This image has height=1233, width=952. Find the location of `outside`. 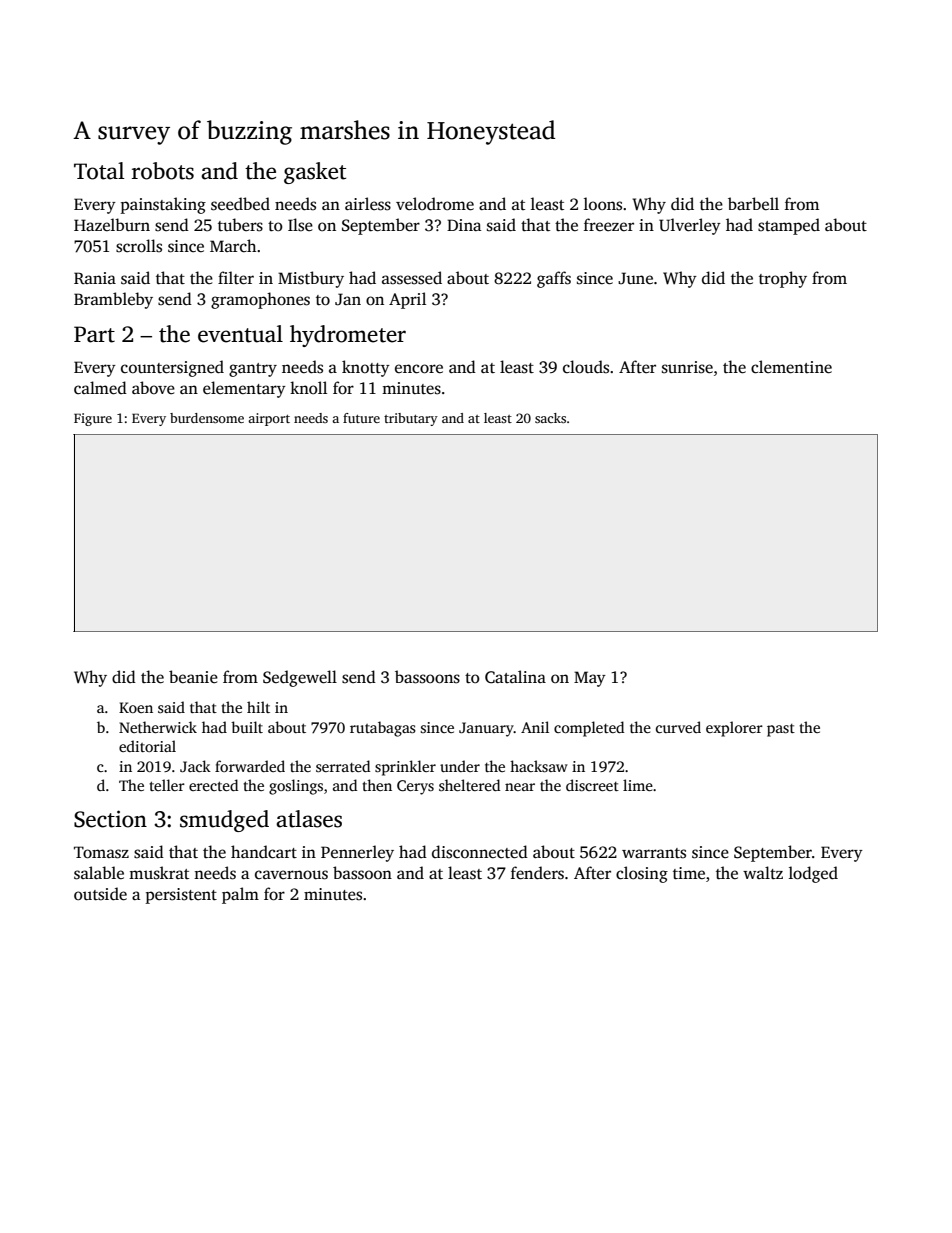

outside is located at coordinates (100, 894).
